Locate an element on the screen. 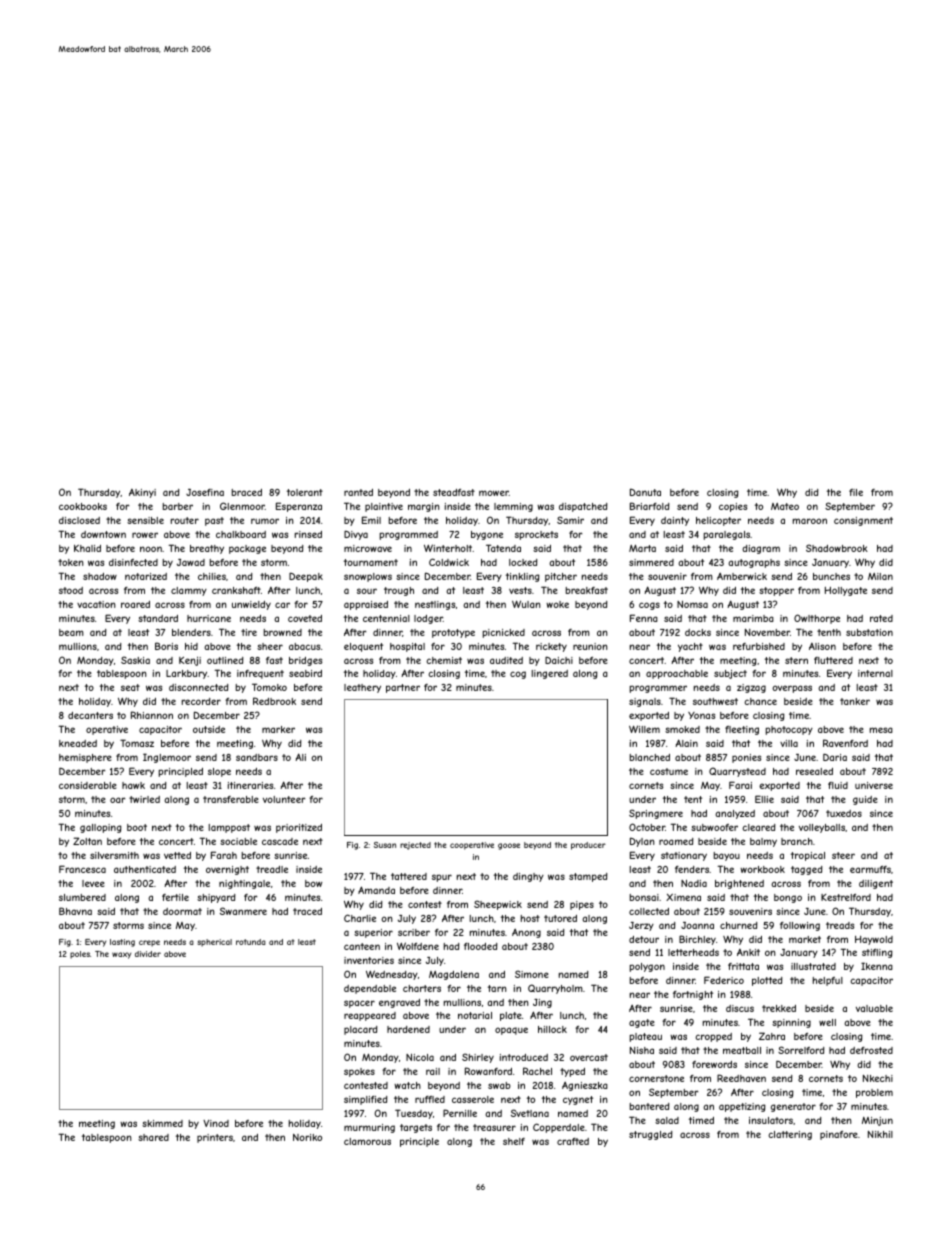 This screenshot has height=1233, width=952. Quarrystead is located at coordinates (737, 772).
